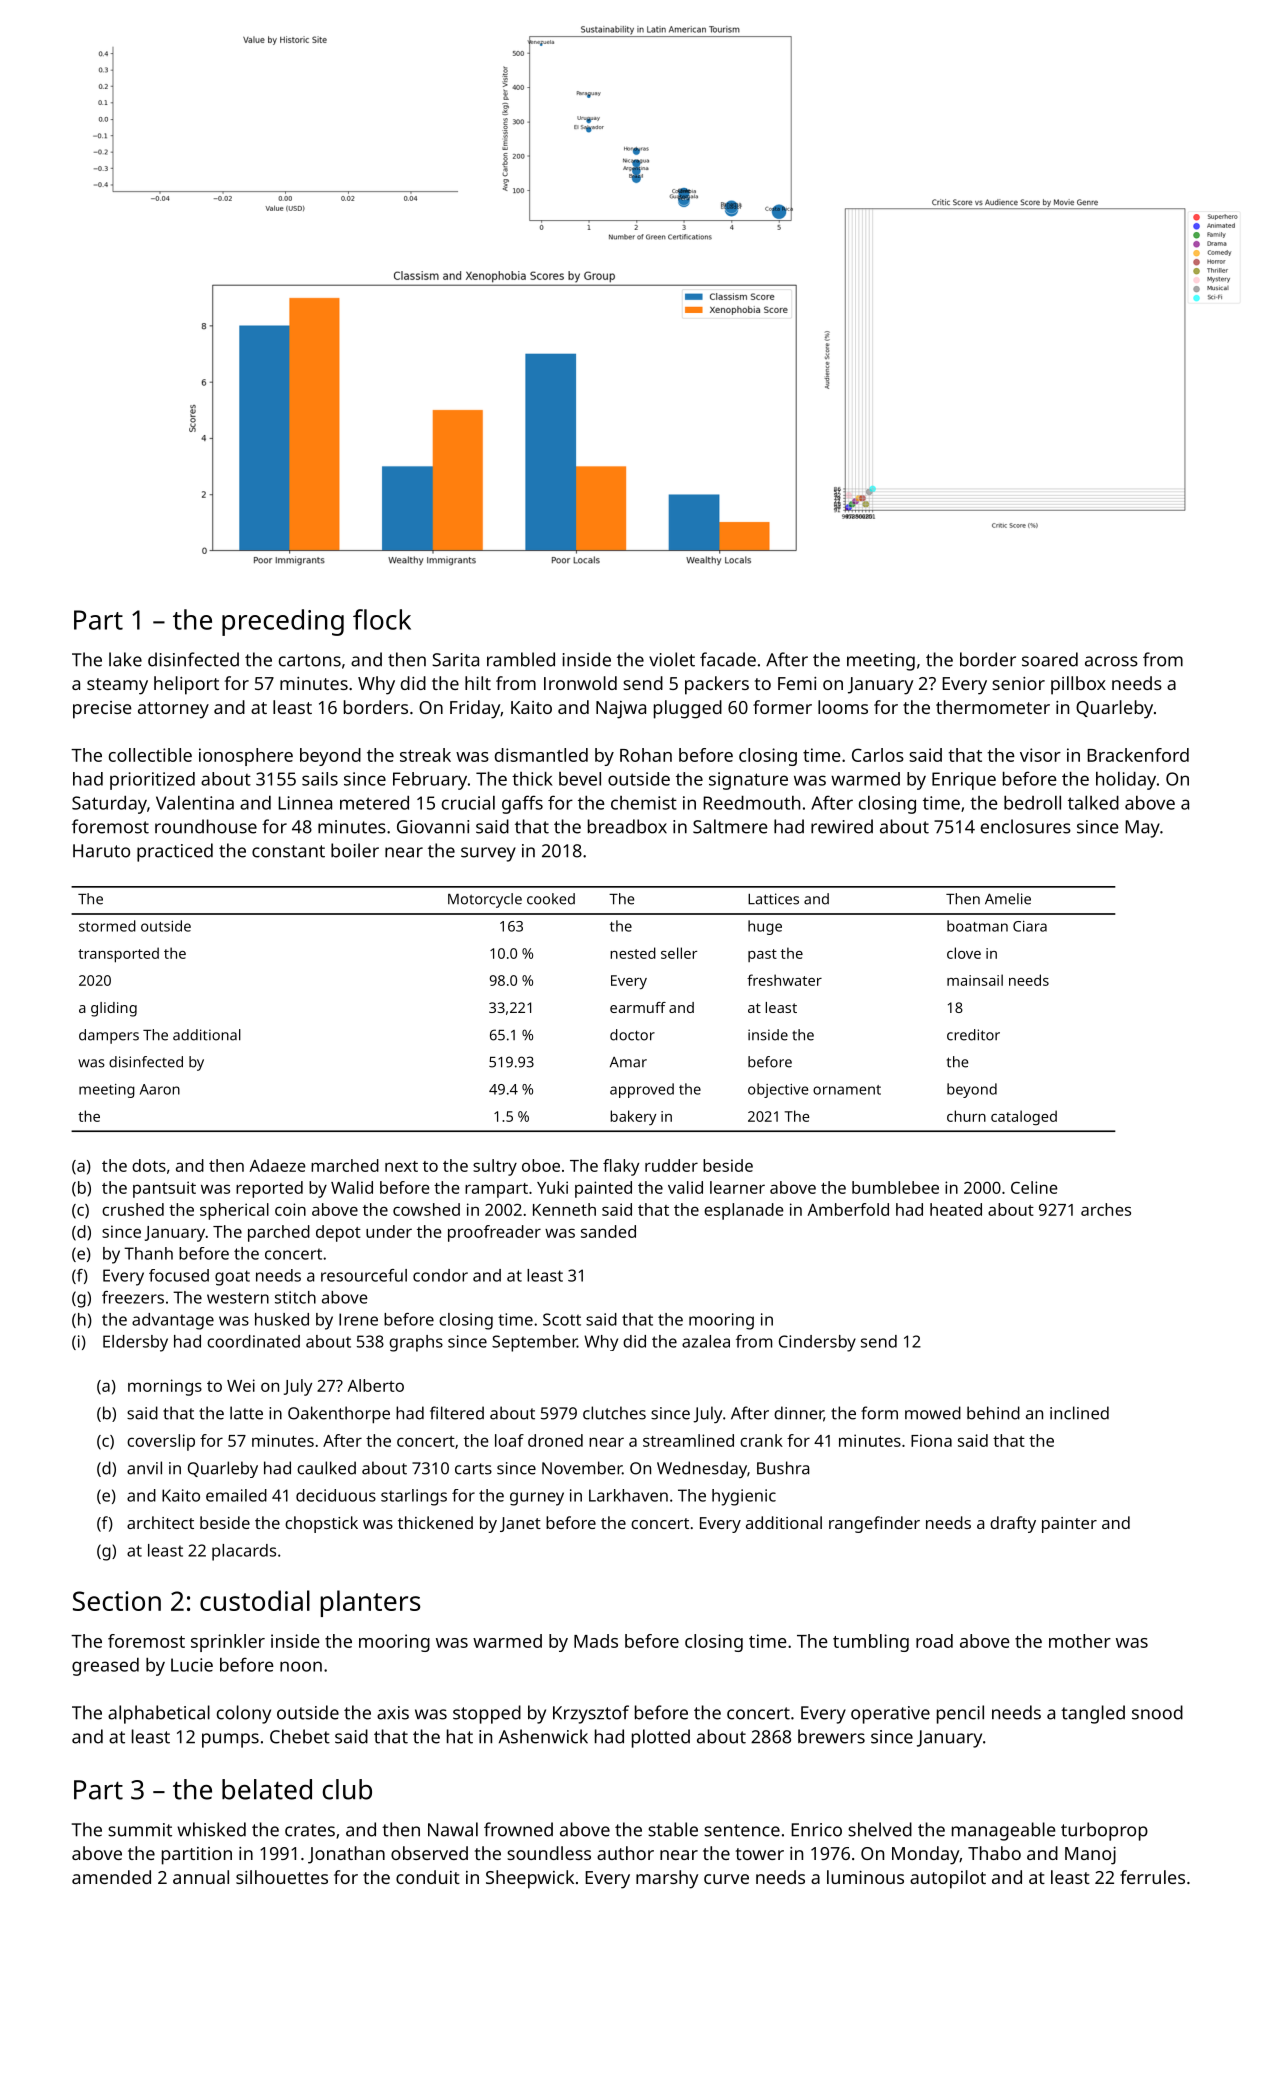 Image resolution: width=1265 pixels, height=2083 pixels. What do you see at coordinates (521, 659) in the screenshot?
I see `rambled` at bounding box center [521, 659].
